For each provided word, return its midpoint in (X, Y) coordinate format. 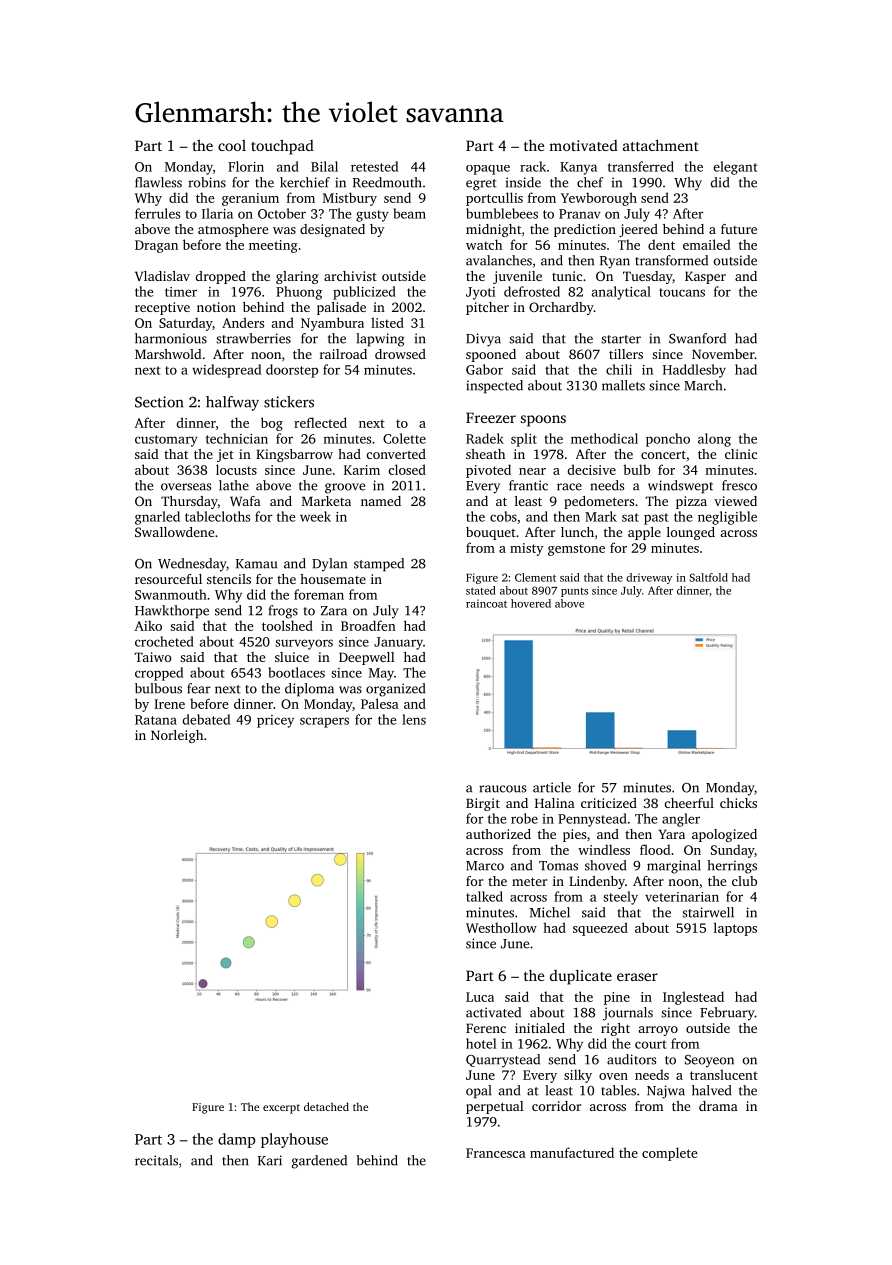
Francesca (496, 1153)
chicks (738, 803)
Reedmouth (387, 182)
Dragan (156, 246)
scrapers (324, 722)
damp (237, 1140)
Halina (555, 803)
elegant (736, 168)
